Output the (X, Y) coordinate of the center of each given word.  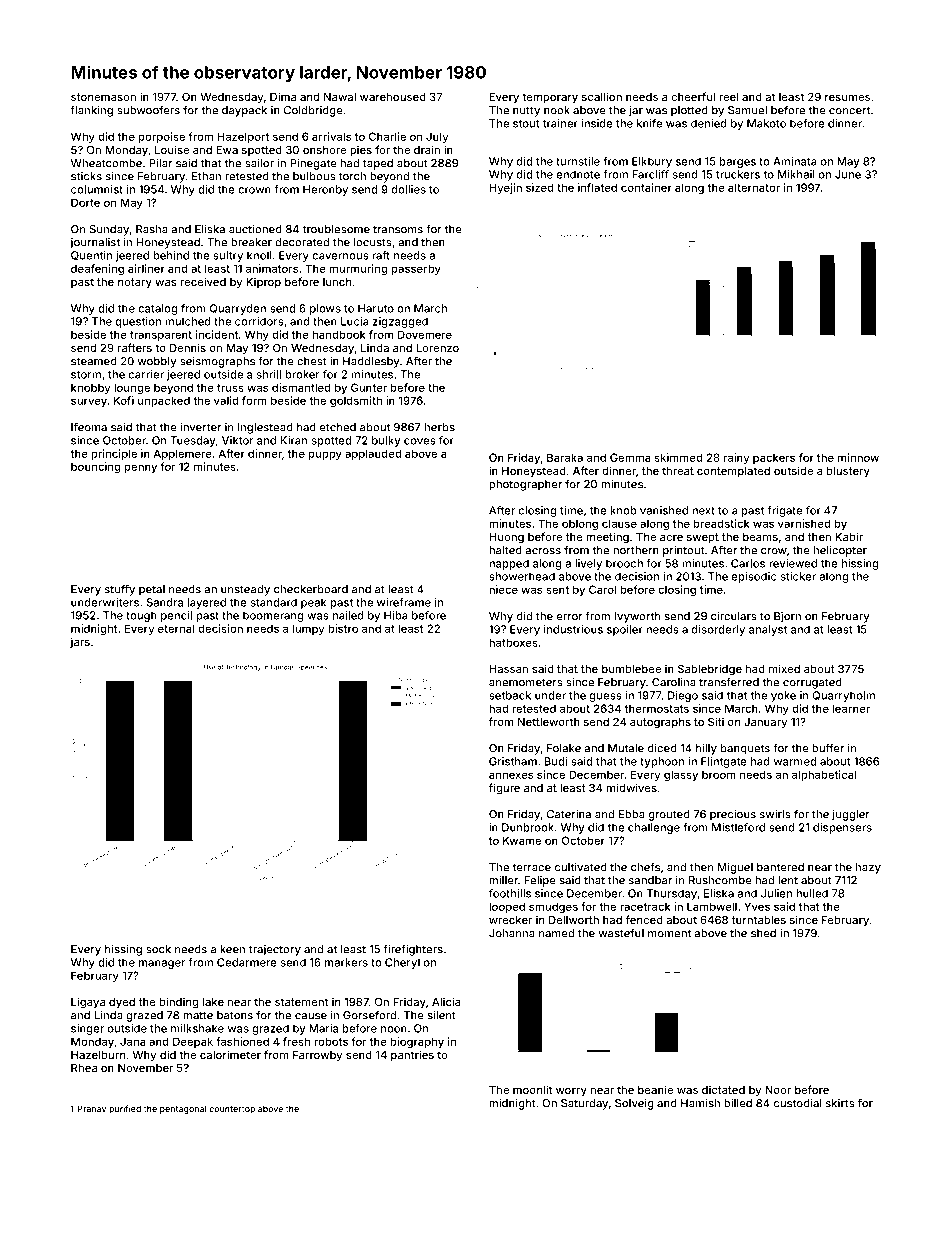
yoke (783, 696)
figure (504, 789)
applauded (373, 454)
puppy (325, 455)
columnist (97, 189)
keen (232, 949)
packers (774, 458)
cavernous (340, 256)
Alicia (446, 1001)
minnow (858, 457)
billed (738, 1103)
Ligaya (88, 1003)
